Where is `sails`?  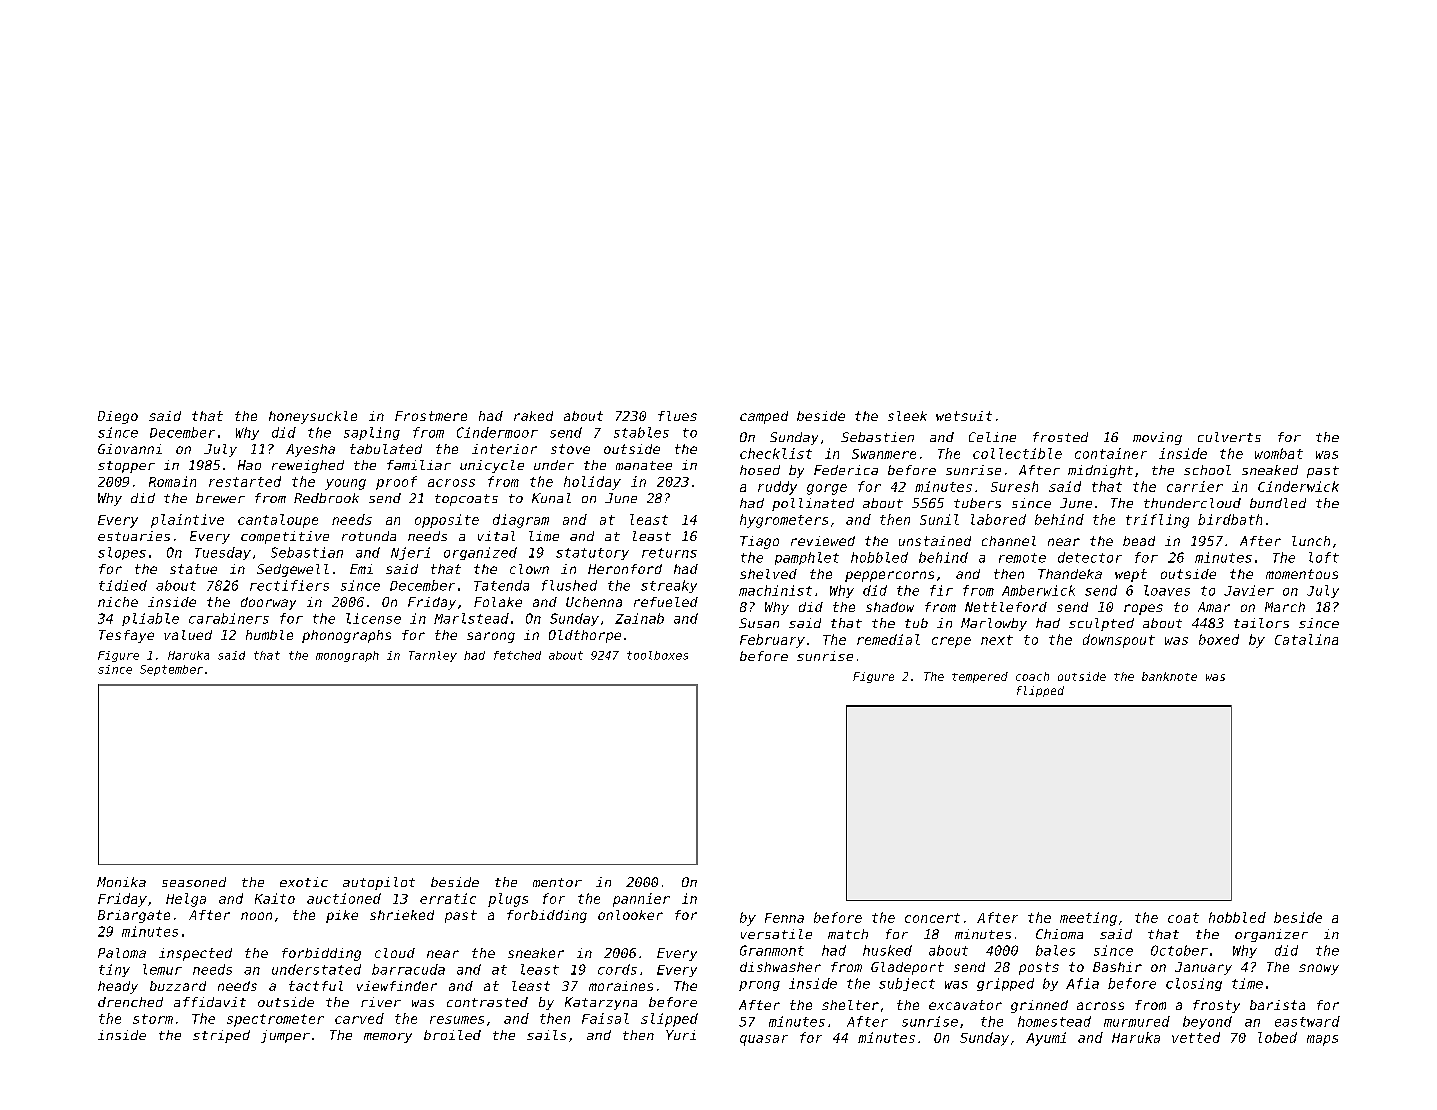 sails is located at coordinates (546, 1035).
